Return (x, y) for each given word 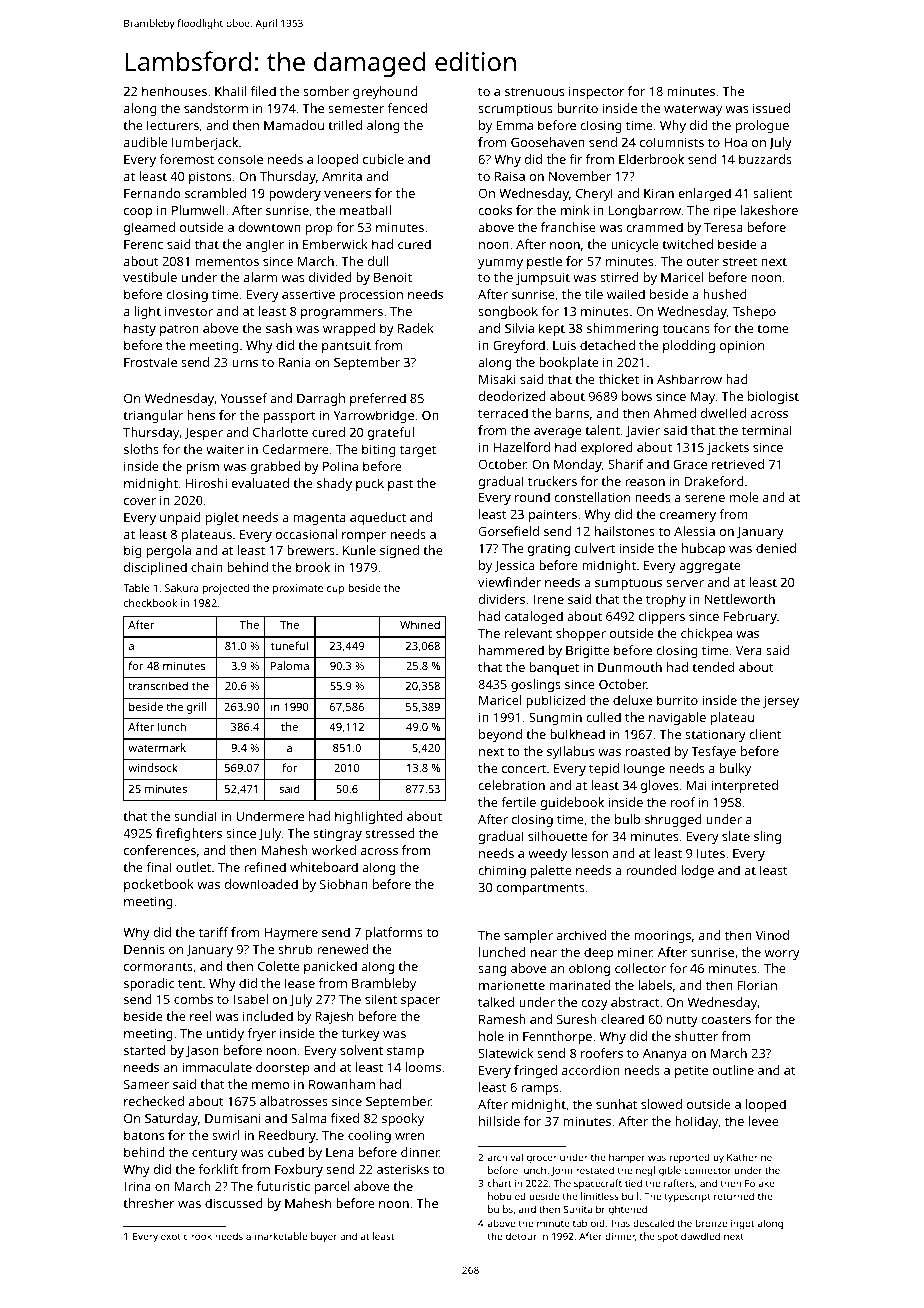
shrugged (673, 820)
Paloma (290, 665)
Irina (138, 1186)
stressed (390, 833)
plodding (689, 346)
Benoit (393, 277)
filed (263, 91)
